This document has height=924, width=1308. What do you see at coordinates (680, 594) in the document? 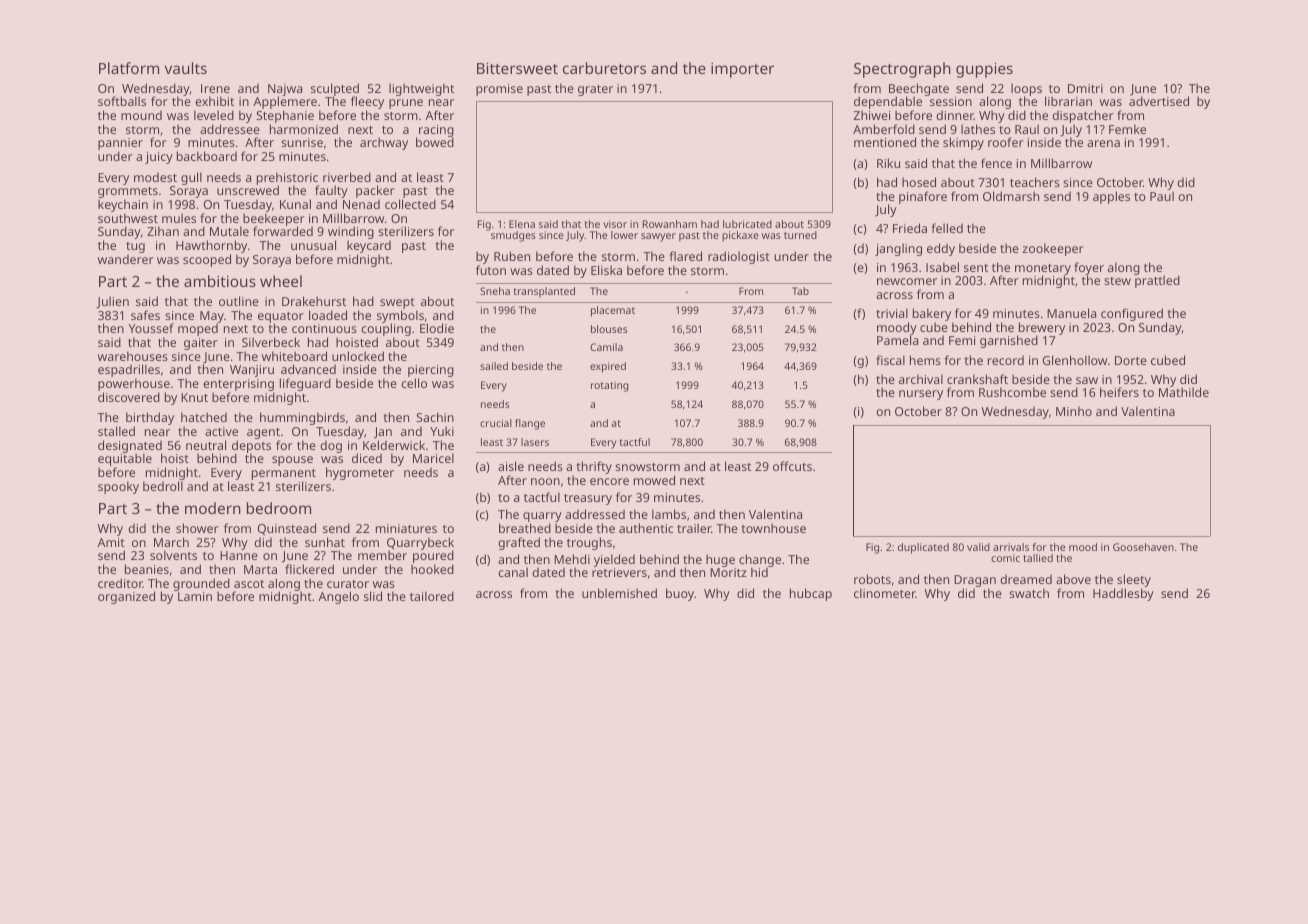
I see `buoy` at bounding box center [680, 594].
